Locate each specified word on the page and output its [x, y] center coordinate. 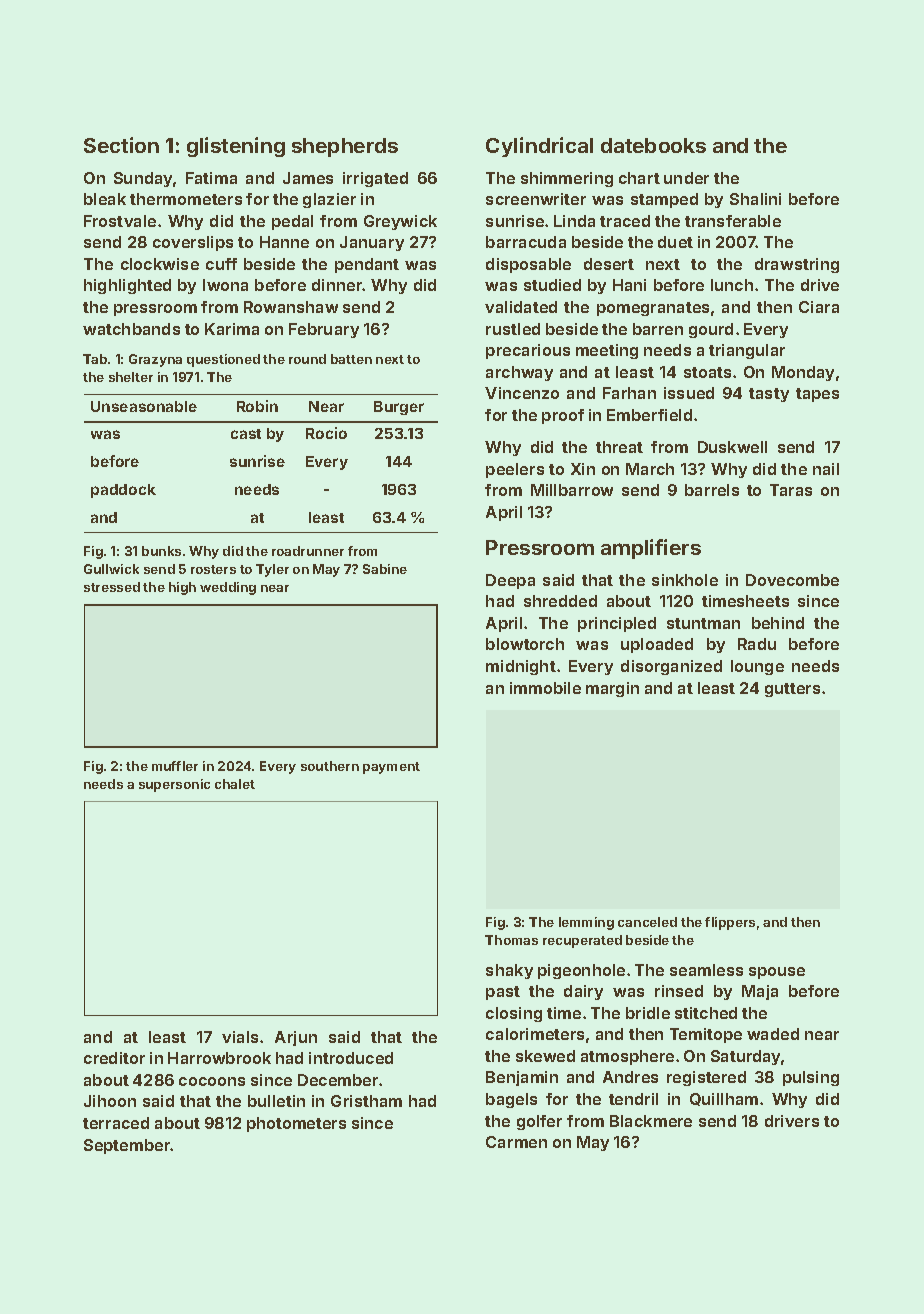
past [503, 993]
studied [552, 285]
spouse [777, 973]
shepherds [345, 147]
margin [612, 689]
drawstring [797, 265]
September [127, 1146]
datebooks [653, 145]
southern [330, 766]
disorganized [671, 667]
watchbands [131, 329]
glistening [236, 147]
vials [240, 1037]
